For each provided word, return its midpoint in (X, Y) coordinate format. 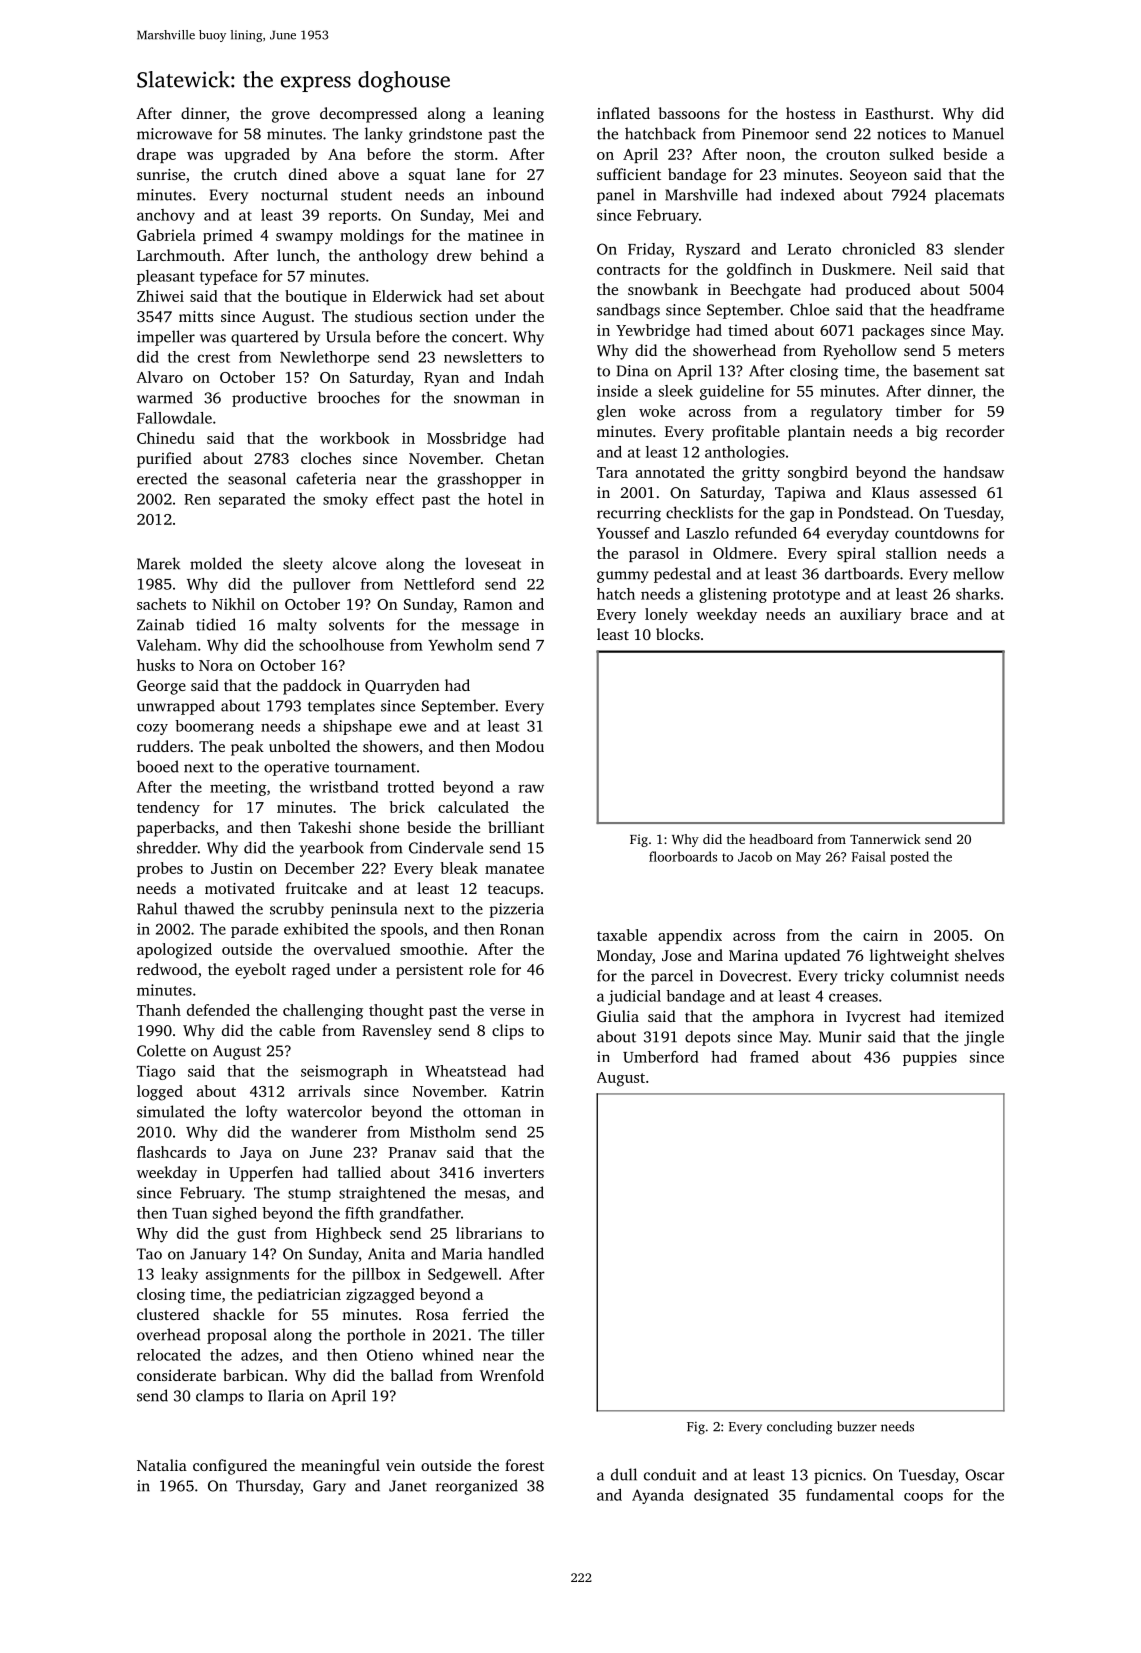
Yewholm (460, 645)
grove (291, 117)
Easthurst (897, 113)
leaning (518, 115)
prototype (806, 596)
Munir (840, 1037)
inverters (514, 1172)
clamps (220, 1397)
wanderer (324, 1132)
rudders (163, 746)
